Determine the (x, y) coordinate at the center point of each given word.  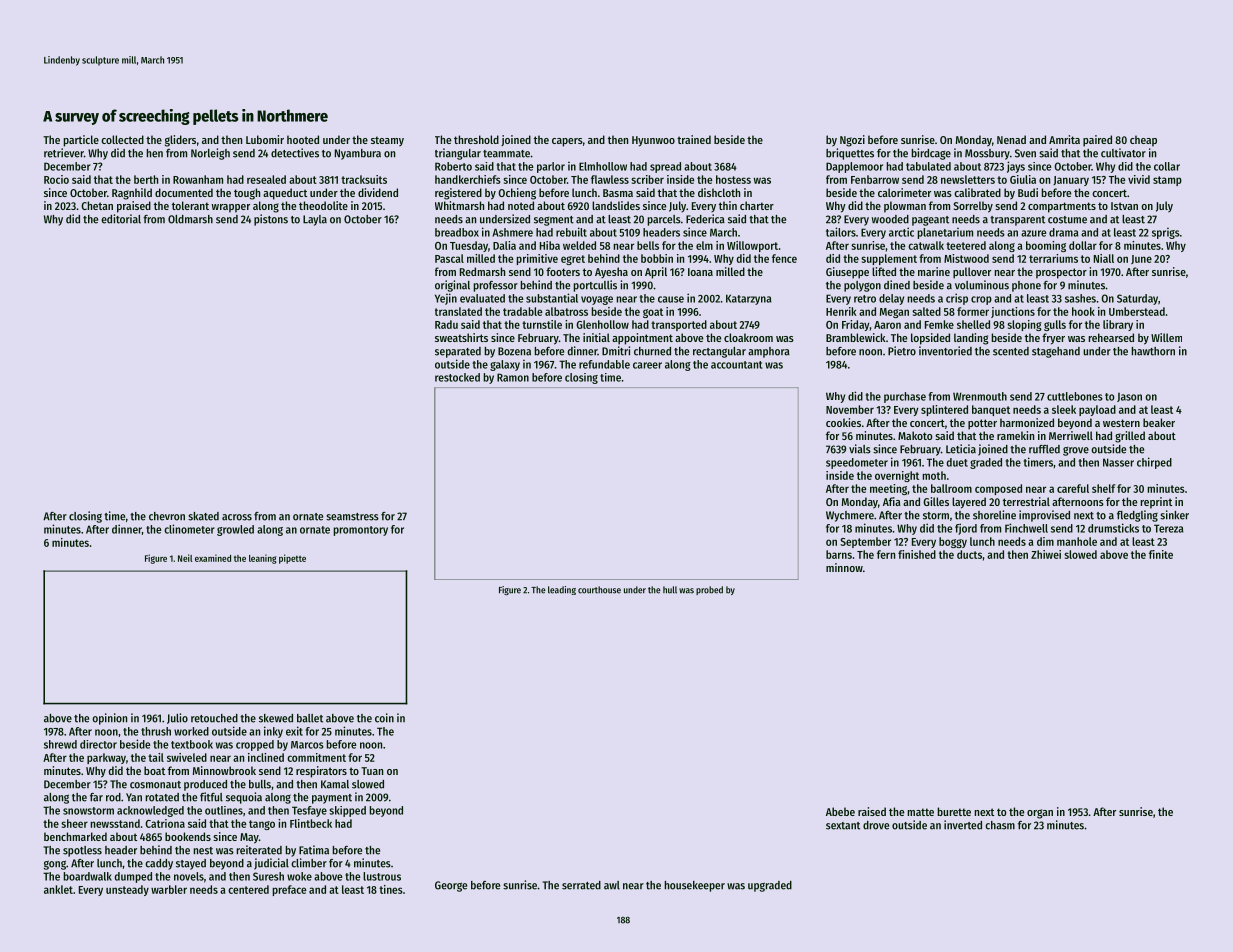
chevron (167, 516)
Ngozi (852, 141)
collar (1167, 166)
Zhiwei (1046, 554)
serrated (581, 885)
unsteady (127, 890)
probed (709, 590)
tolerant (190, 205)
